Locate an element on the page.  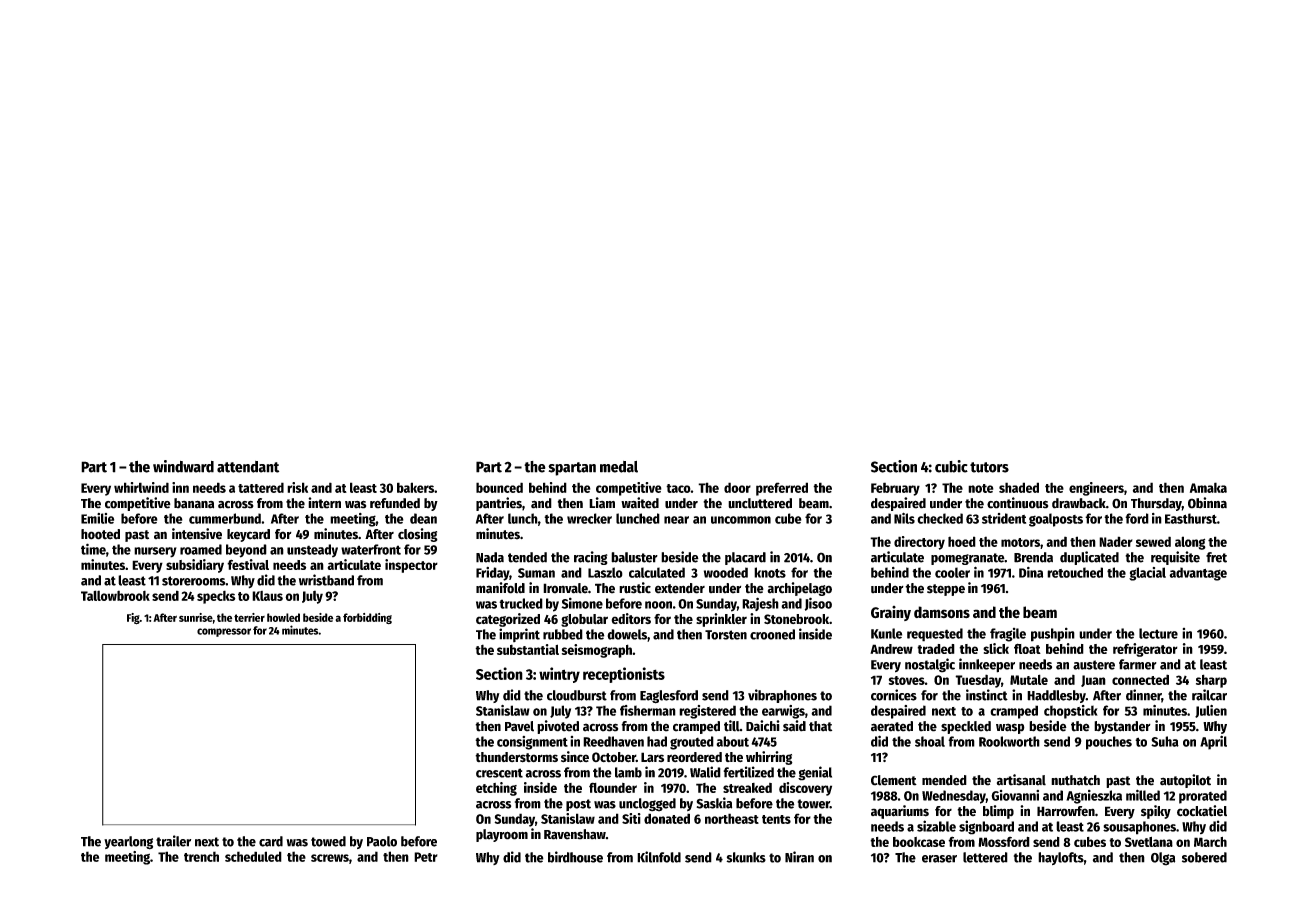
wristband is located at coordinates (326, 580).
